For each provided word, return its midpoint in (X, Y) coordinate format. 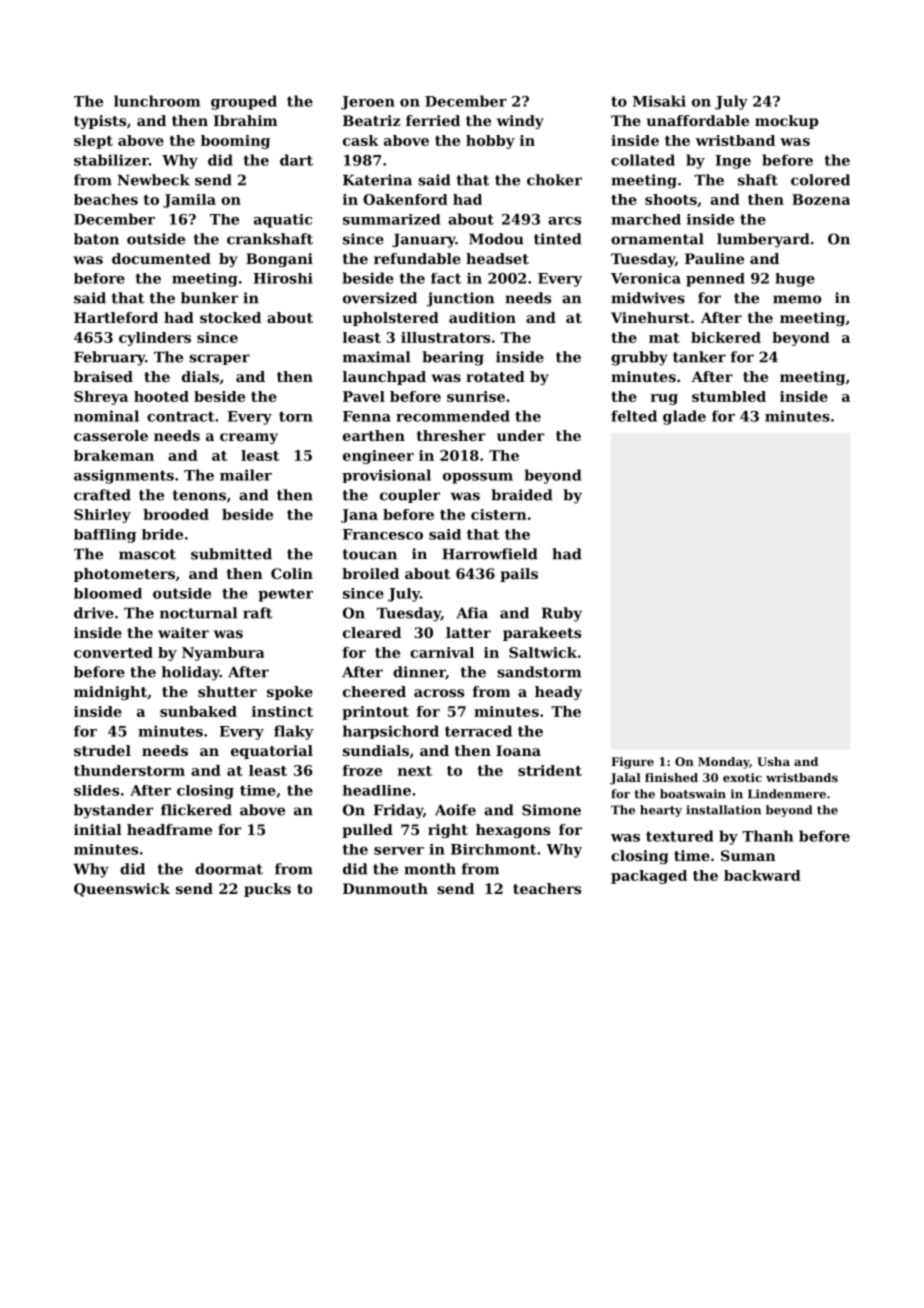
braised (103, 376)
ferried (433, 120)
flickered (196, 810)
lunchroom (157, 101)
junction (460, 299)
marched (646, 219)
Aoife (455, 810)
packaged (649, 877)
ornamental (657, 239)
